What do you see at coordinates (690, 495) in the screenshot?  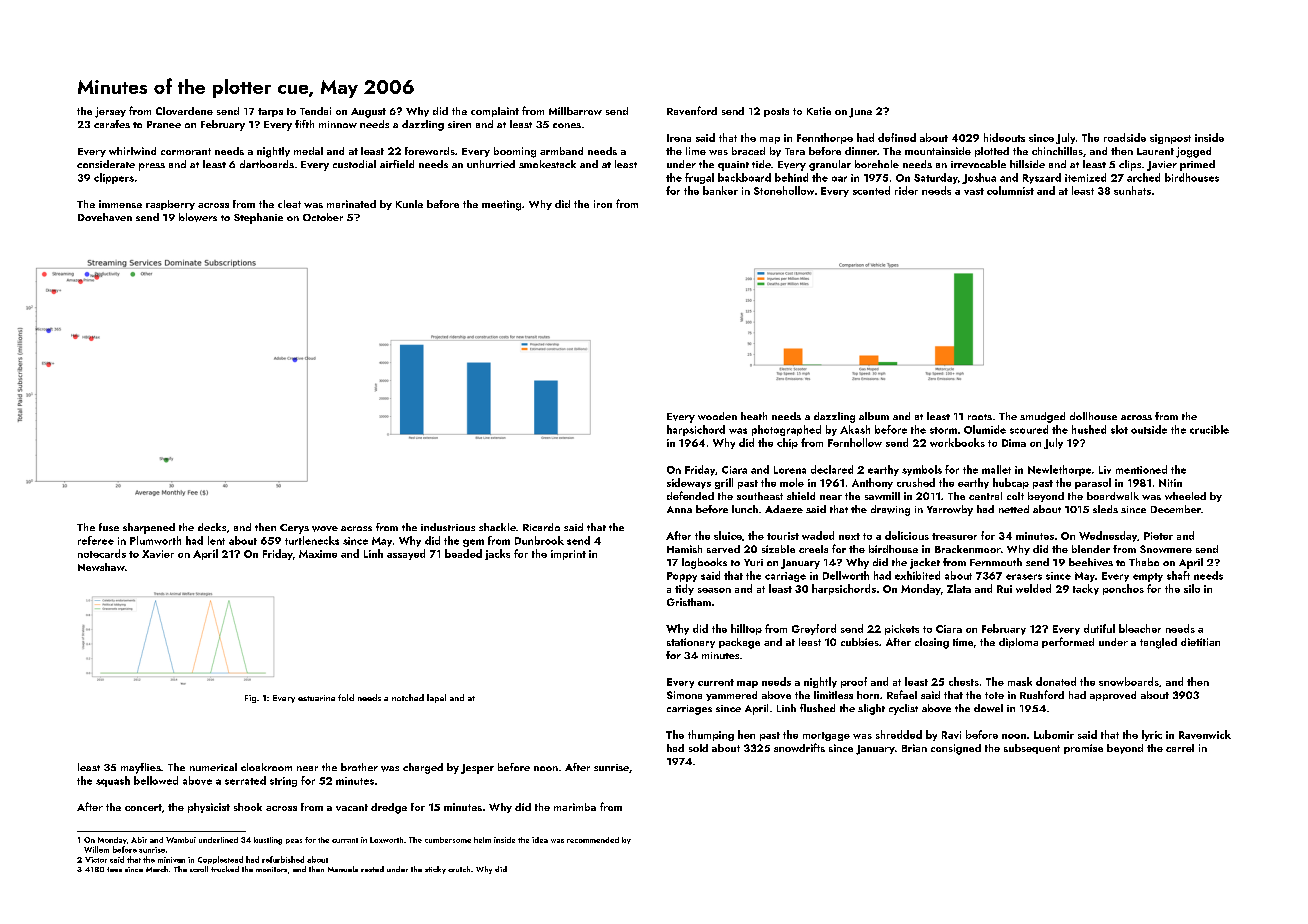 I see `defended` at bounding box center [690, 495].
